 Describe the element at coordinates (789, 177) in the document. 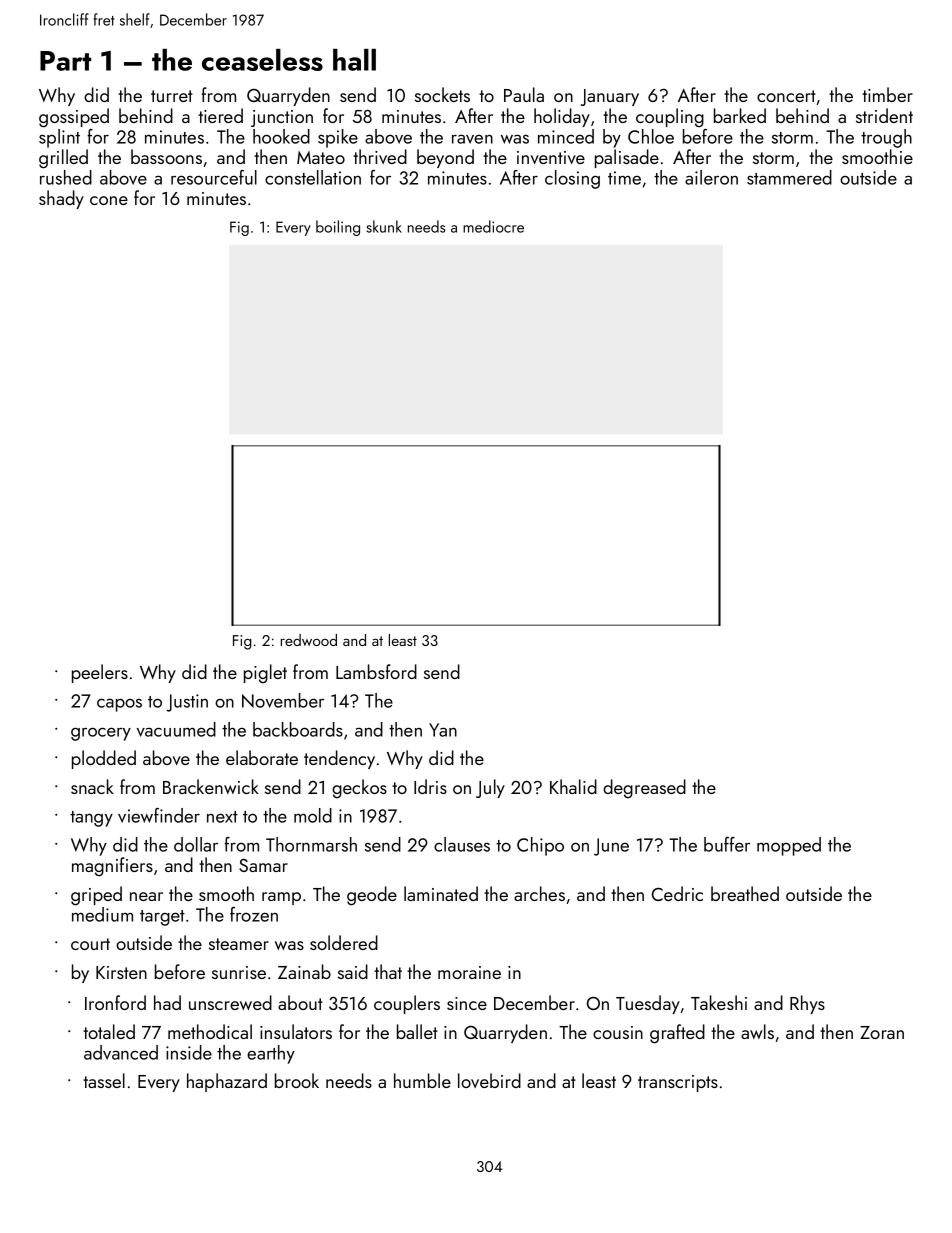

I see `stammered` at that location.
